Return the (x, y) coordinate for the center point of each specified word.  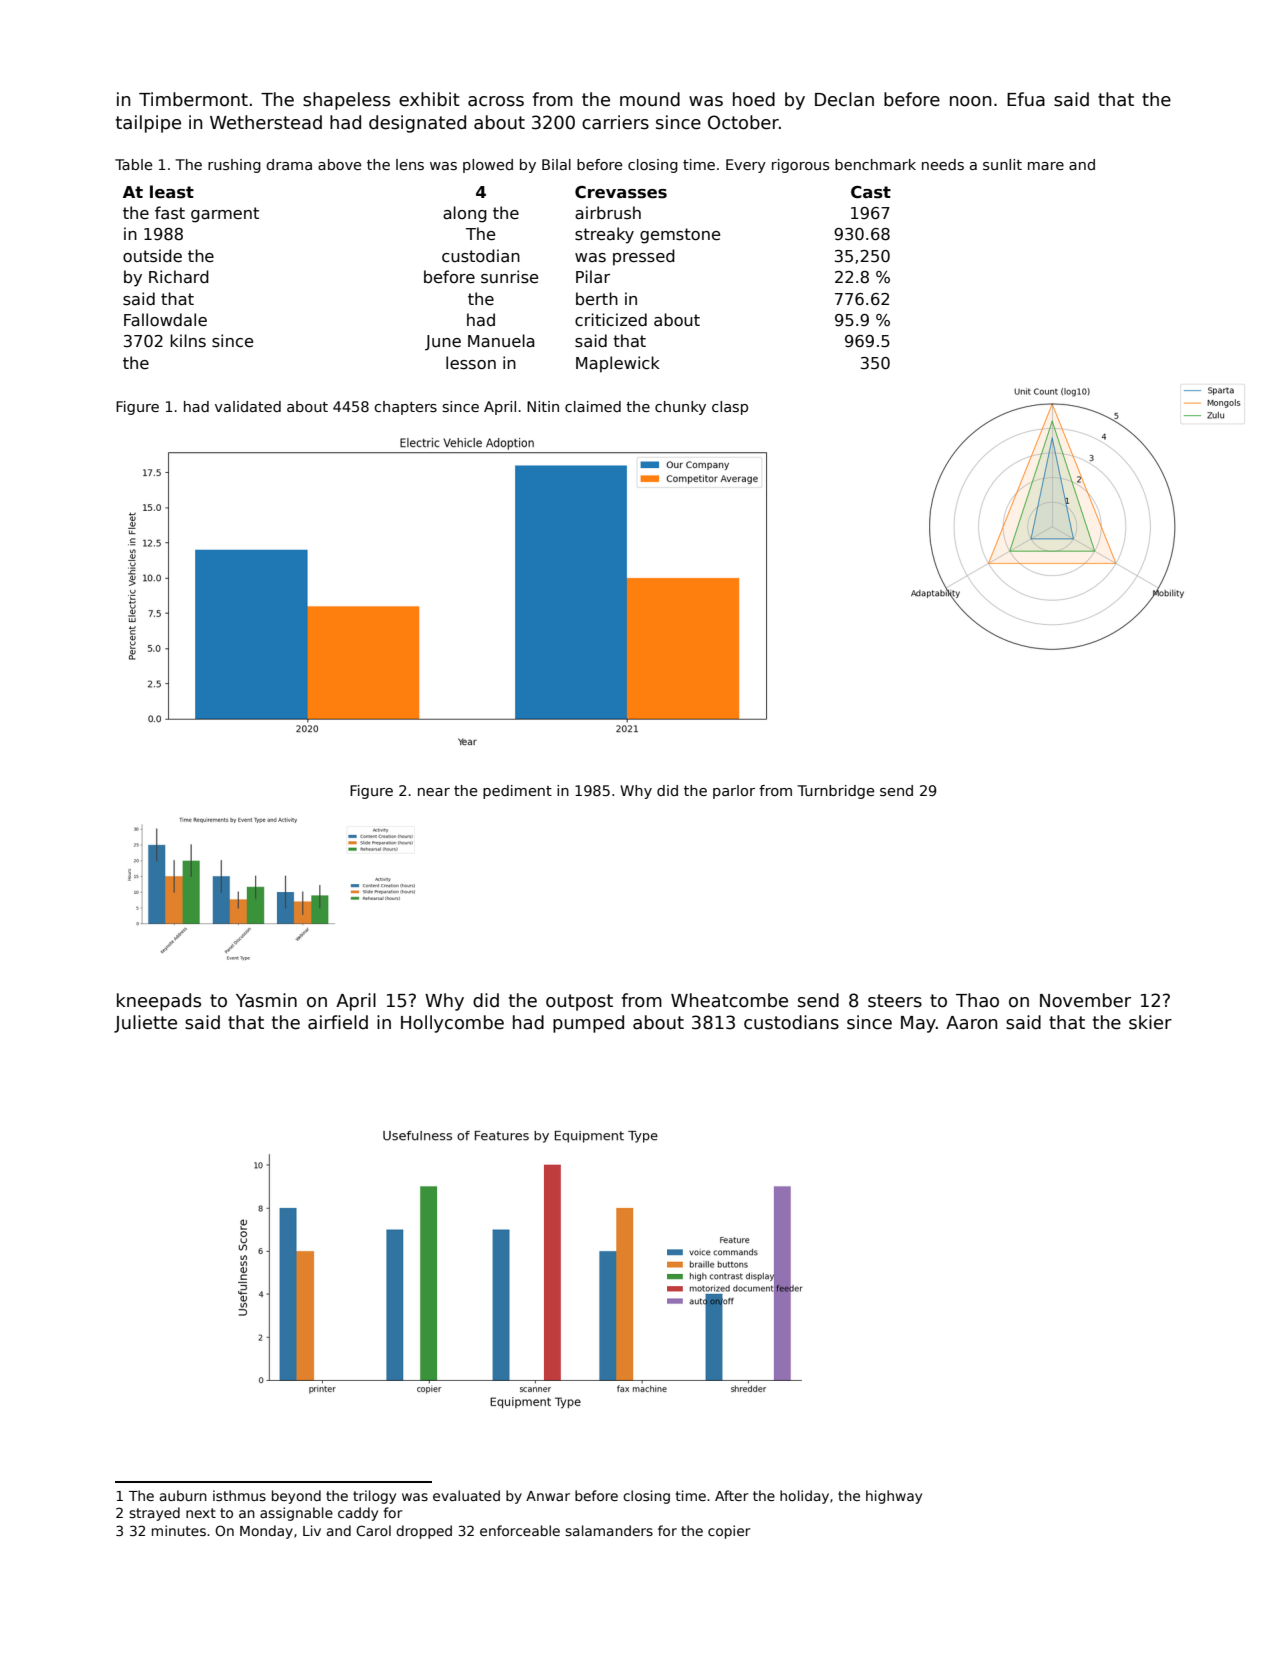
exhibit (429, 99)
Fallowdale (165, 319)
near (434, 792)
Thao (977, 1000)
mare (1046, 166)
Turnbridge (835, 792)
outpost (579, 1002)
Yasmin (266, 1000)
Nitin (543, 406)
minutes (179, 1530)
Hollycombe (452, 1024)
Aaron (971, 1023)
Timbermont (193, 99)
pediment (517, 792)
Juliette (145, 1024)
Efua (1026, 99)
